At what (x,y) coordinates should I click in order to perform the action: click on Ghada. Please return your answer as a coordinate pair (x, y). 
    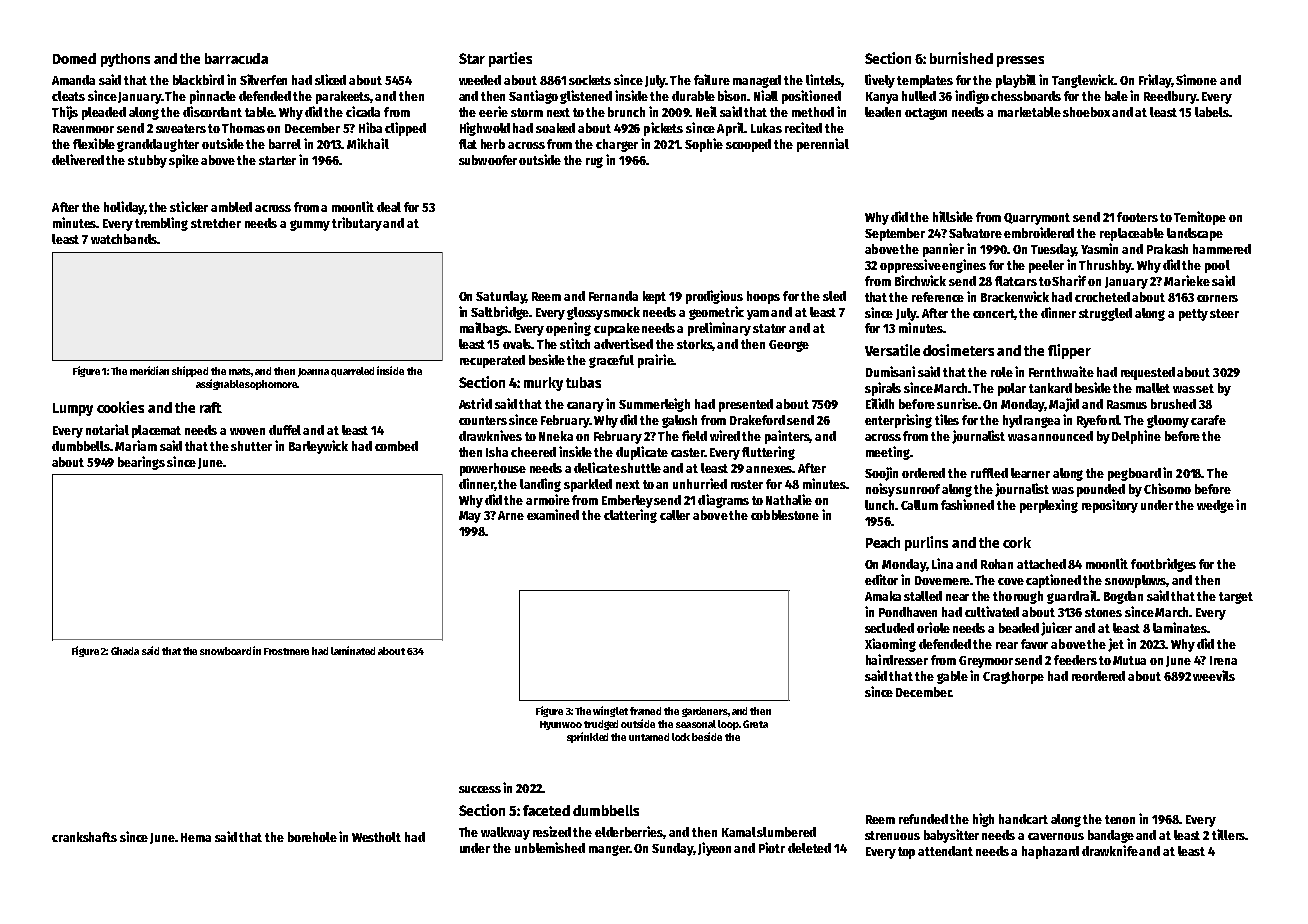
    Looking at the image, I should click on (125, 651).
